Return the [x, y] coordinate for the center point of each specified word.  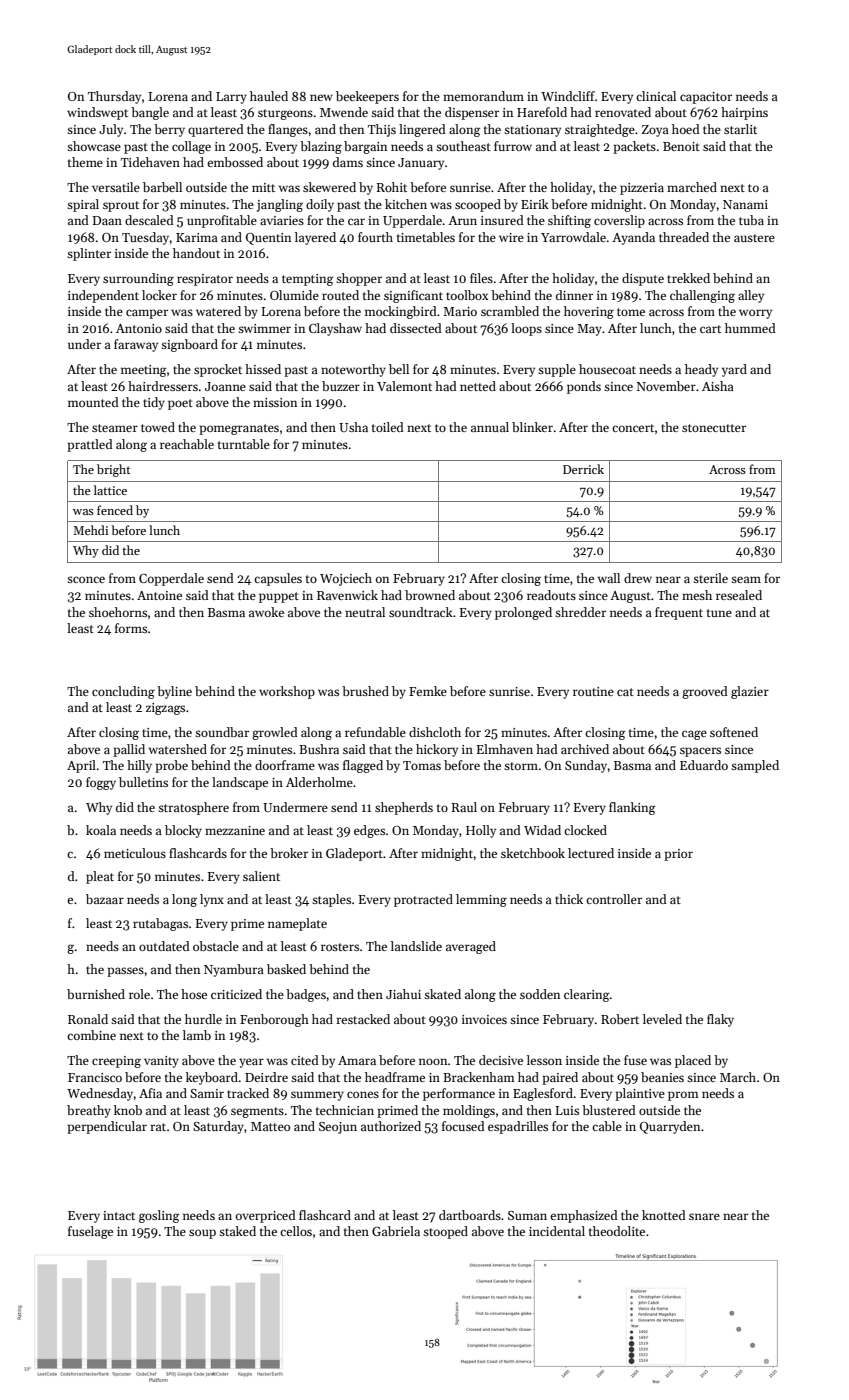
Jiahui [403, 994]
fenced [115, 510]
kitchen [406, 204]
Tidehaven [150, 162]
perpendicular [107, 1127]
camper [147, 314]
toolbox [467, 295]
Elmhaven [505, 749]
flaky [720, 1020]
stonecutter [714, 428]
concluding [123, 692]
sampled [755, 766]
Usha [353, 427]
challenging [702, 296]
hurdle [203, 1019]
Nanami [745, 204]
